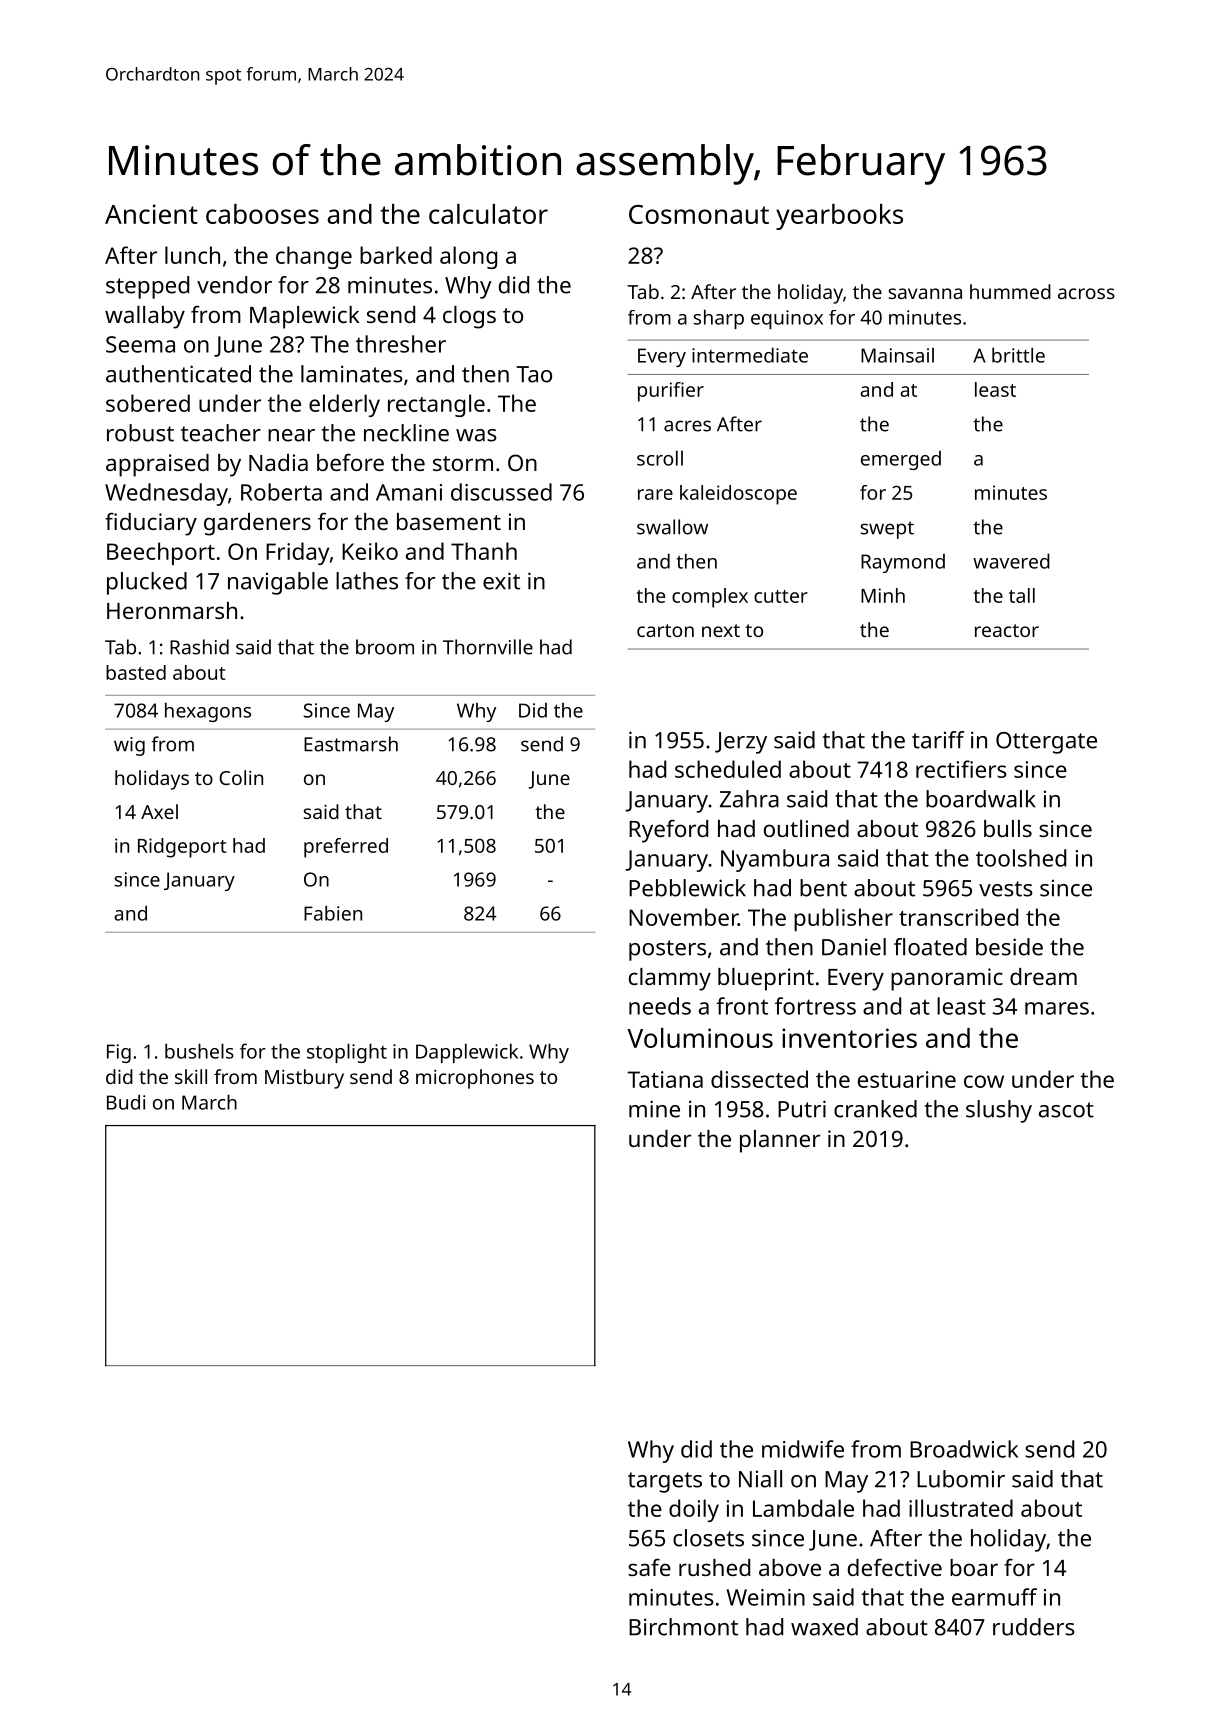  What do you see at coordinates (304, 1079) in the page?
I see `Mistbury` at bounding box center [304, 1079].
